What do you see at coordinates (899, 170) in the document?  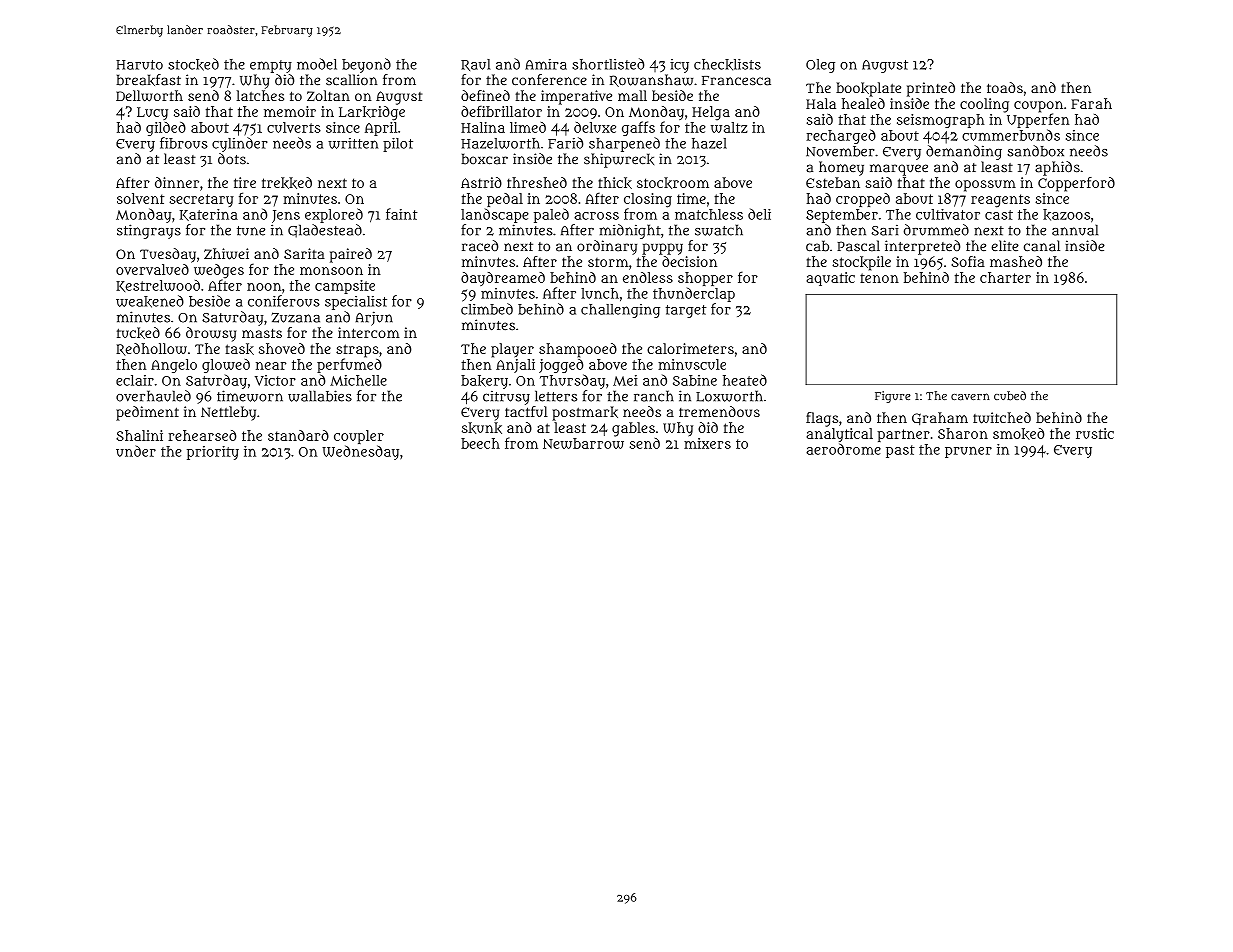 I see `marquee` at bounding box center [899, 170].
